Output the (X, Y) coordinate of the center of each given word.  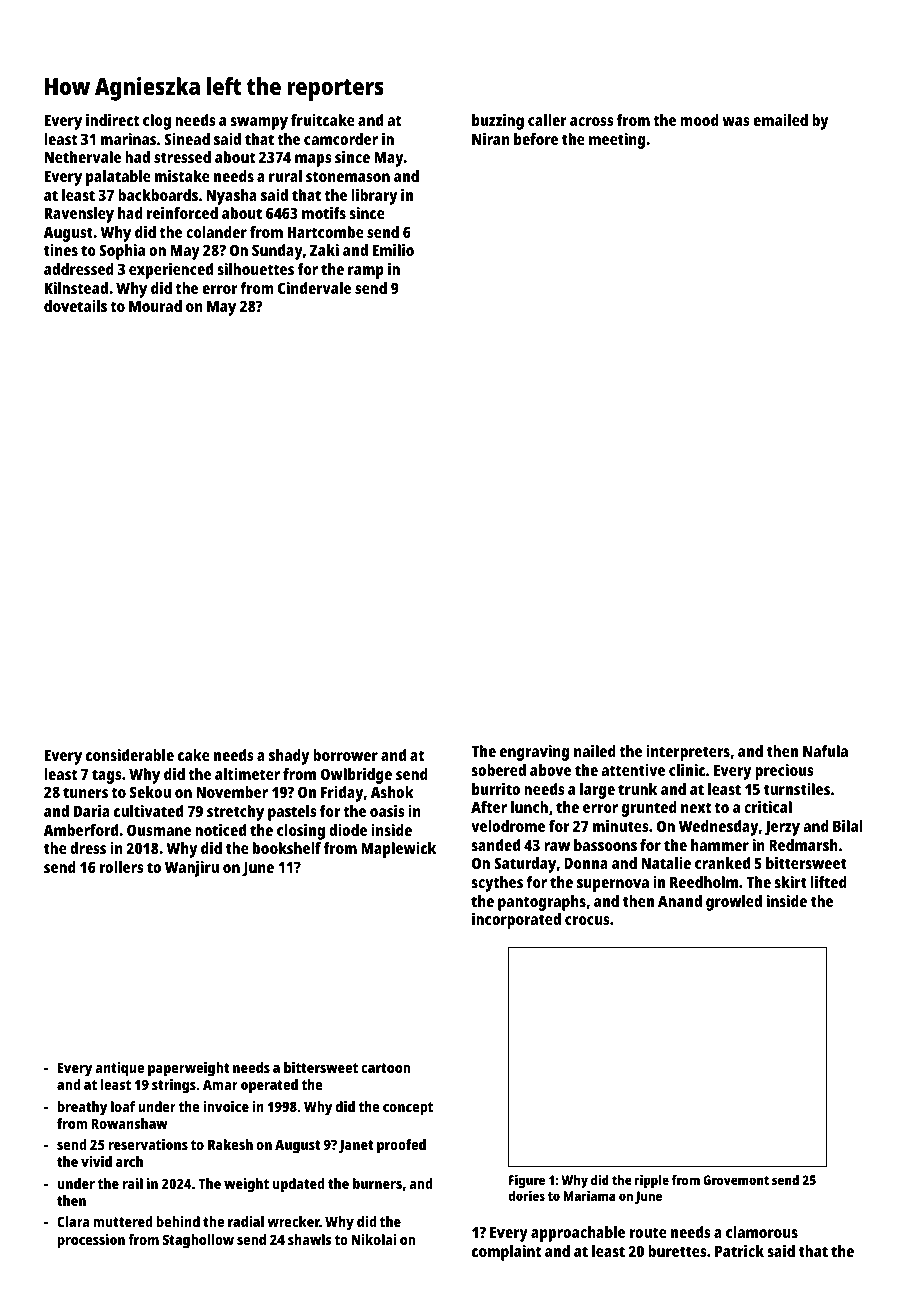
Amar (220, 1084)
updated (299, 1185)
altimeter (247, 774)
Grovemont (736, 1180)
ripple (652, 1181)
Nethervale (83, 157)
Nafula (825, 751)
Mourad (155, 306)
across (592, 121)
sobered (498, 770)
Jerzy (782, 828)
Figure (527, 1181)
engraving (534, 753)
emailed (780, 120)
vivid (96, 1161)
